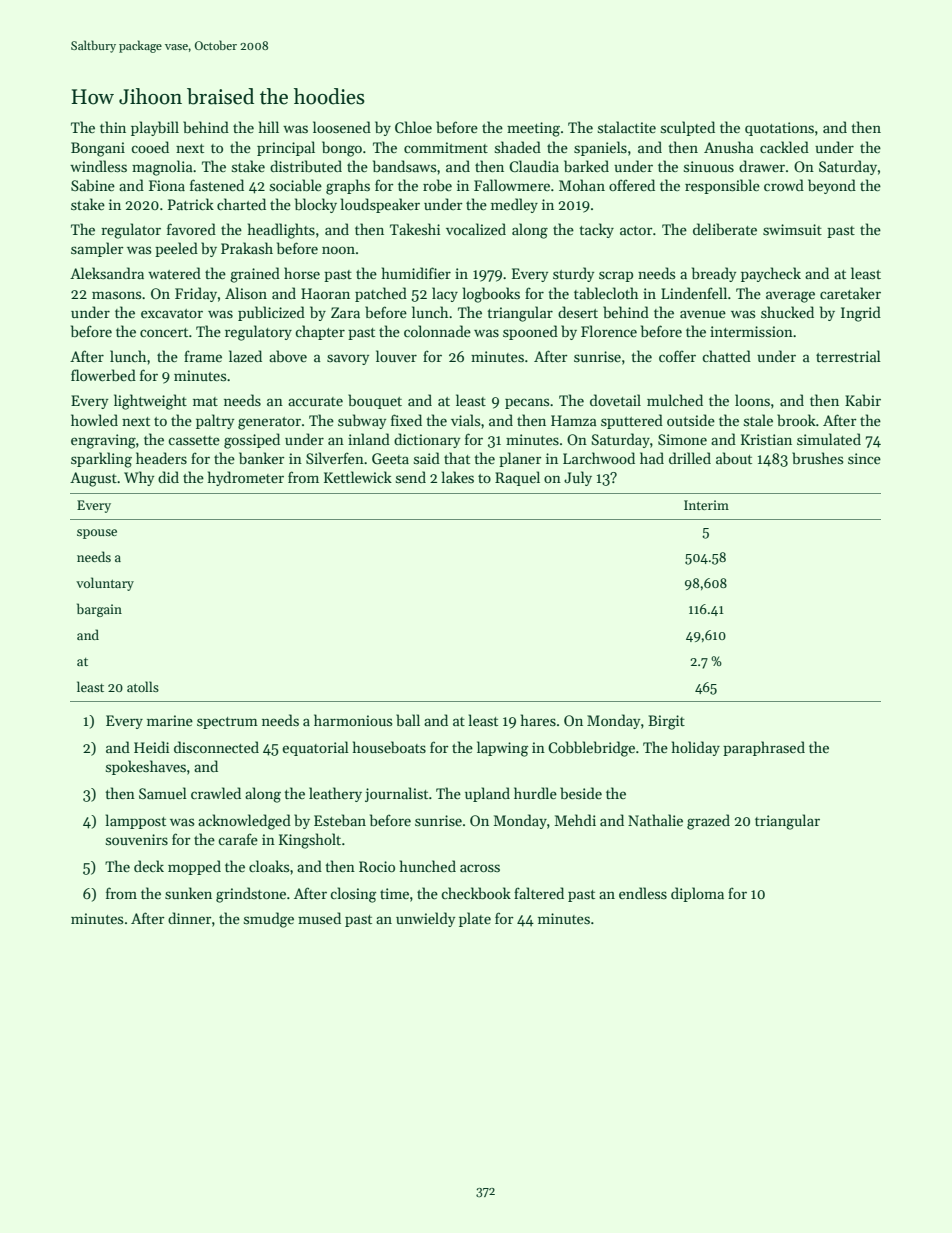 This screenshot has height=1233, width=952. Describe the element at coordinates (706, 505) in the screenshot. I see `Interim` at that location.
